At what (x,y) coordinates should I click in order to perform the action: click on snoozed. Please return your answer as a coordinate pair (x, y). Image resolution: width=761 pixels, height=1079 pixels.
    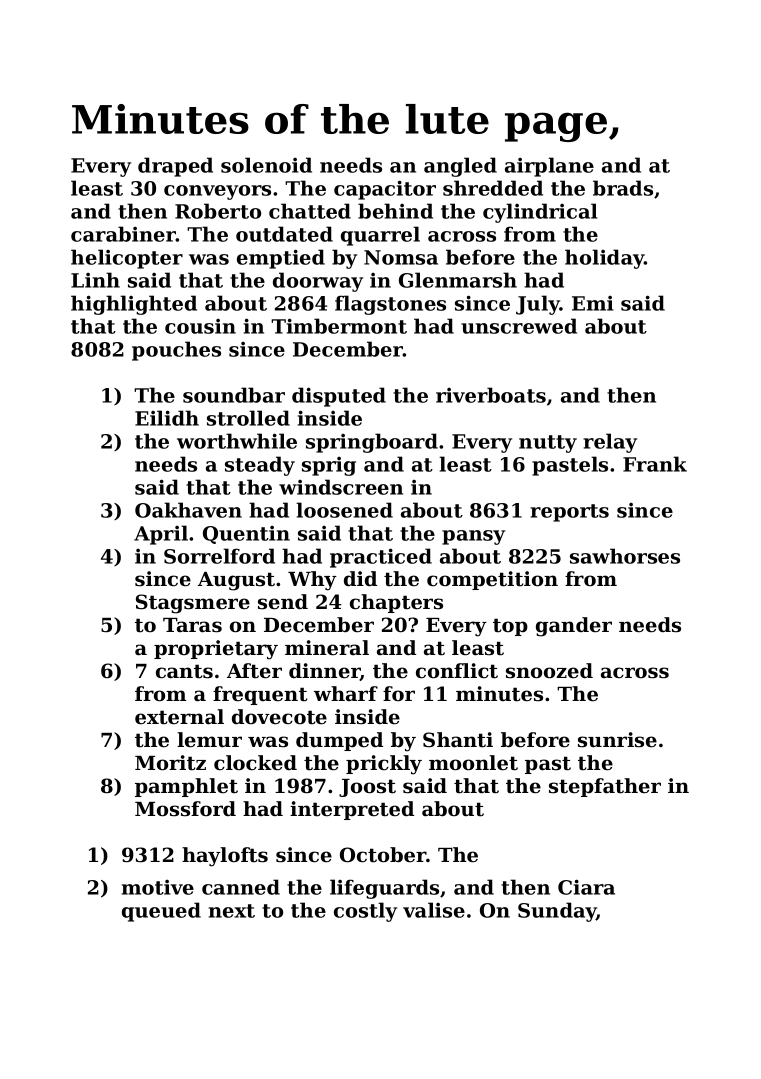
    Looking at the image, I should click on (549, 671).
